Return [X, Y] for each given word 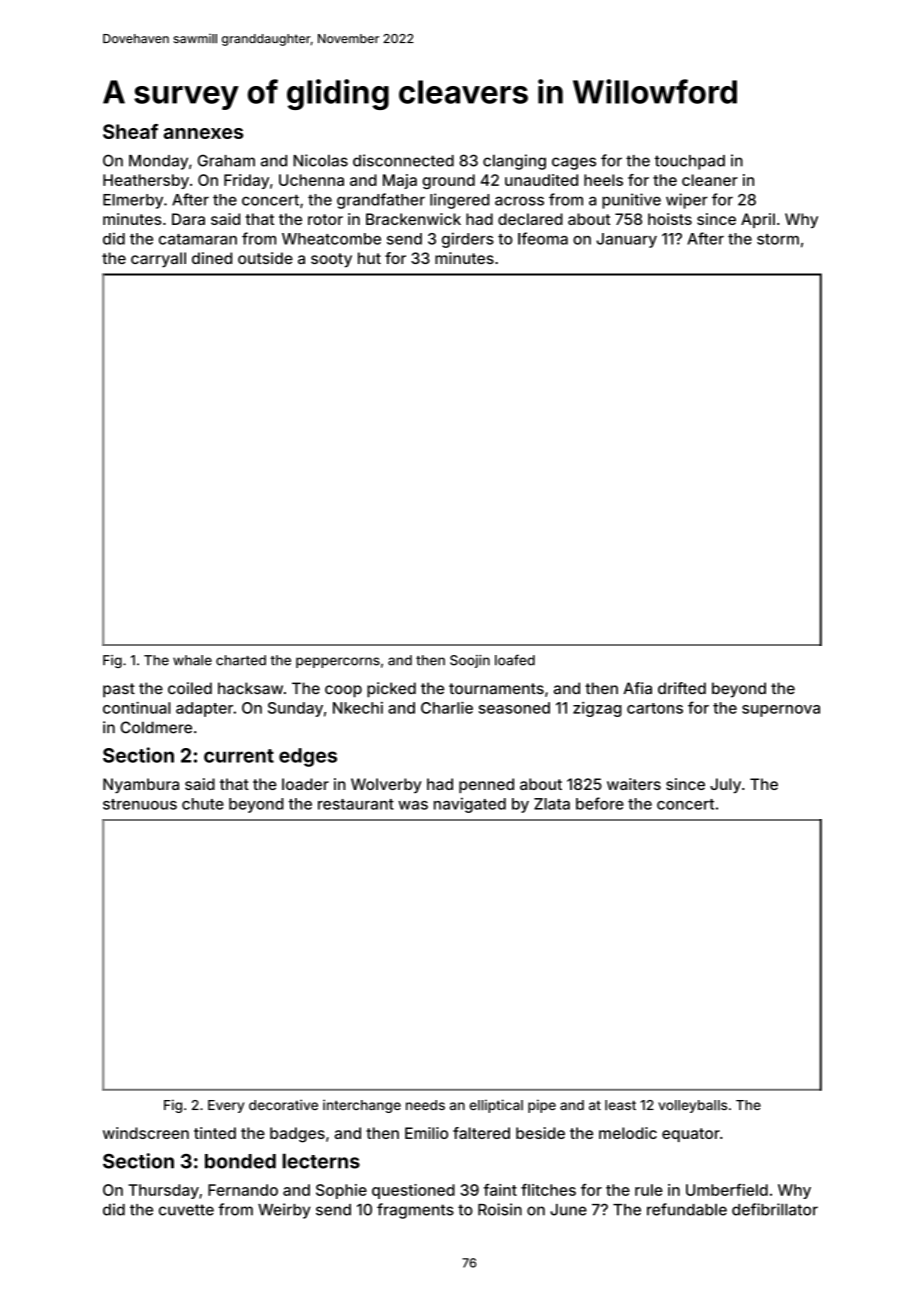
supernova [781, 711]
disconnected [403, 160]
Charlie [447, 707]
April [758, 220]
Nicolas [320, 160]
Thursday [163, 1191]
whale [192, 660]
